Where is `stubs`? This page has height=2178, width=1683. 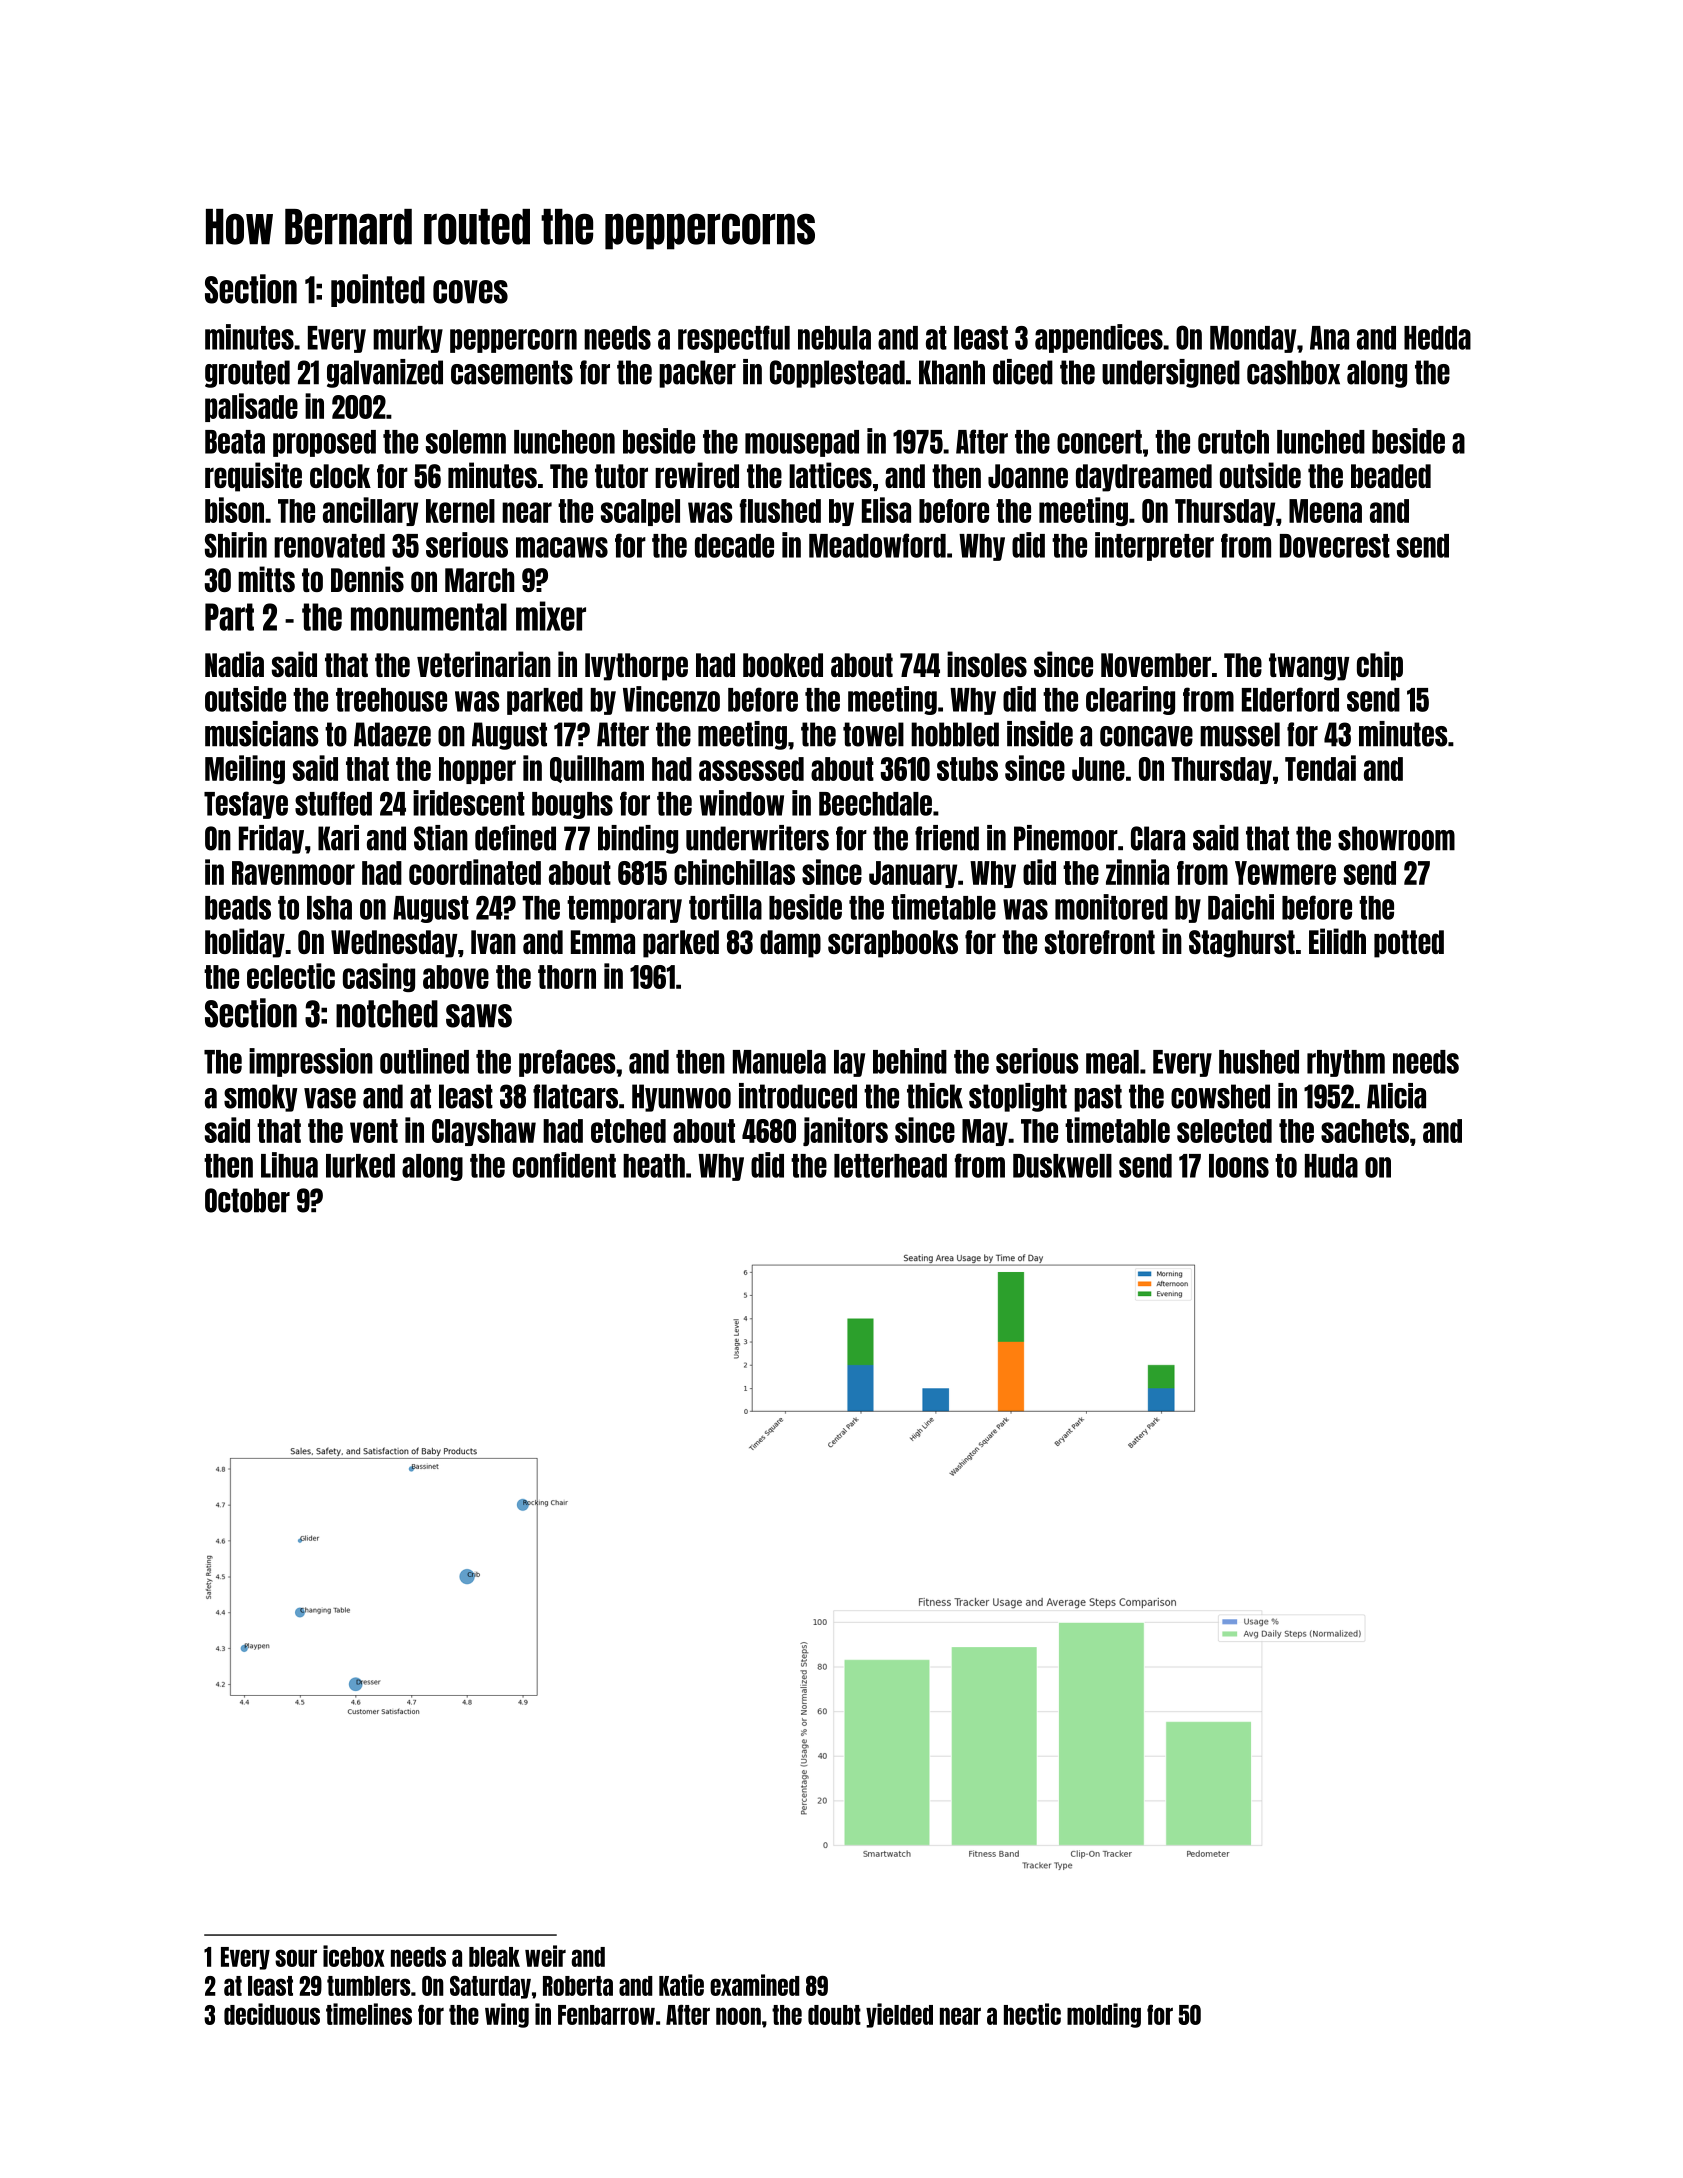
stubs is located at coordinates (967, 769).
